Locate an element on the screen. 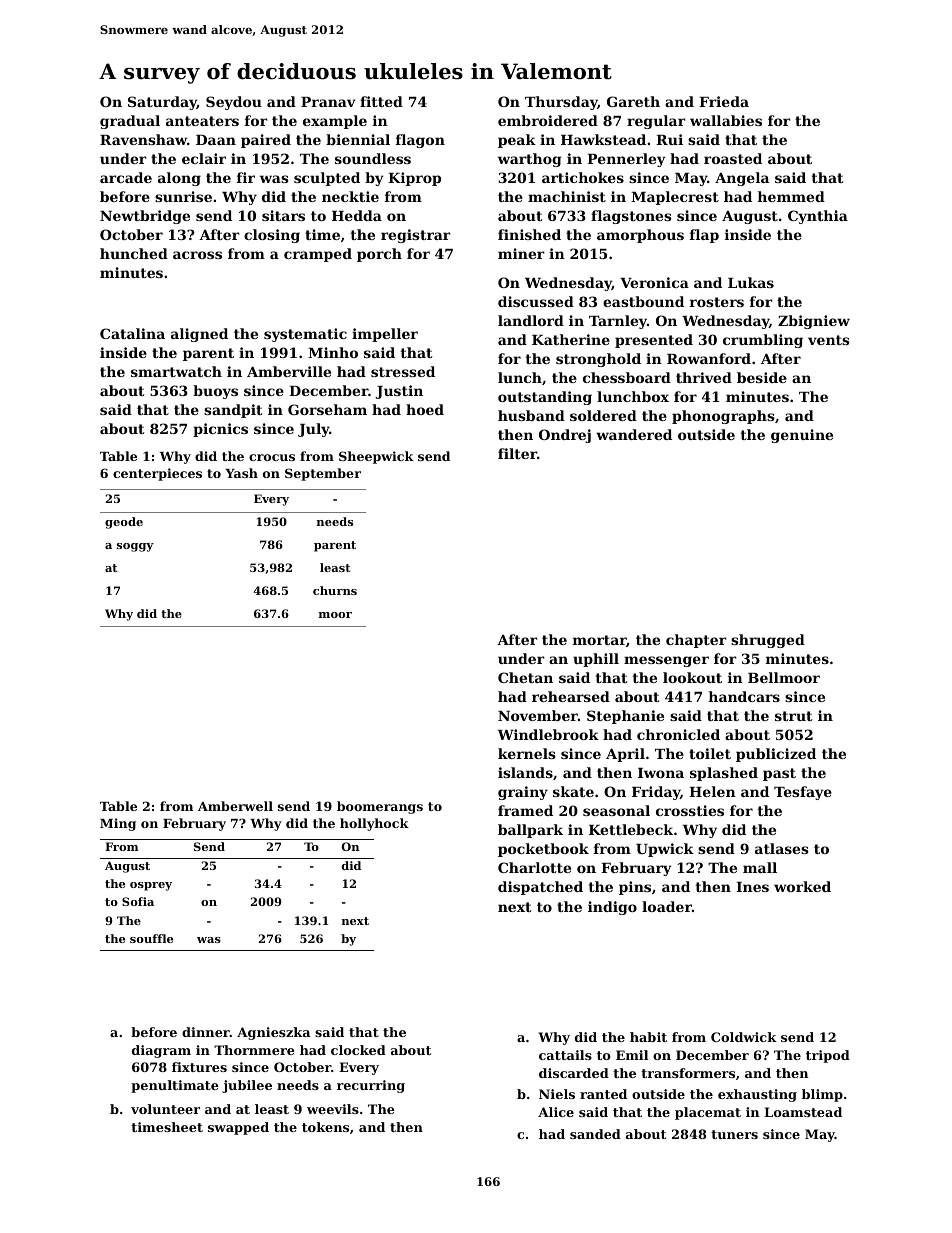  Yash is located at coordinates (241, 473).
